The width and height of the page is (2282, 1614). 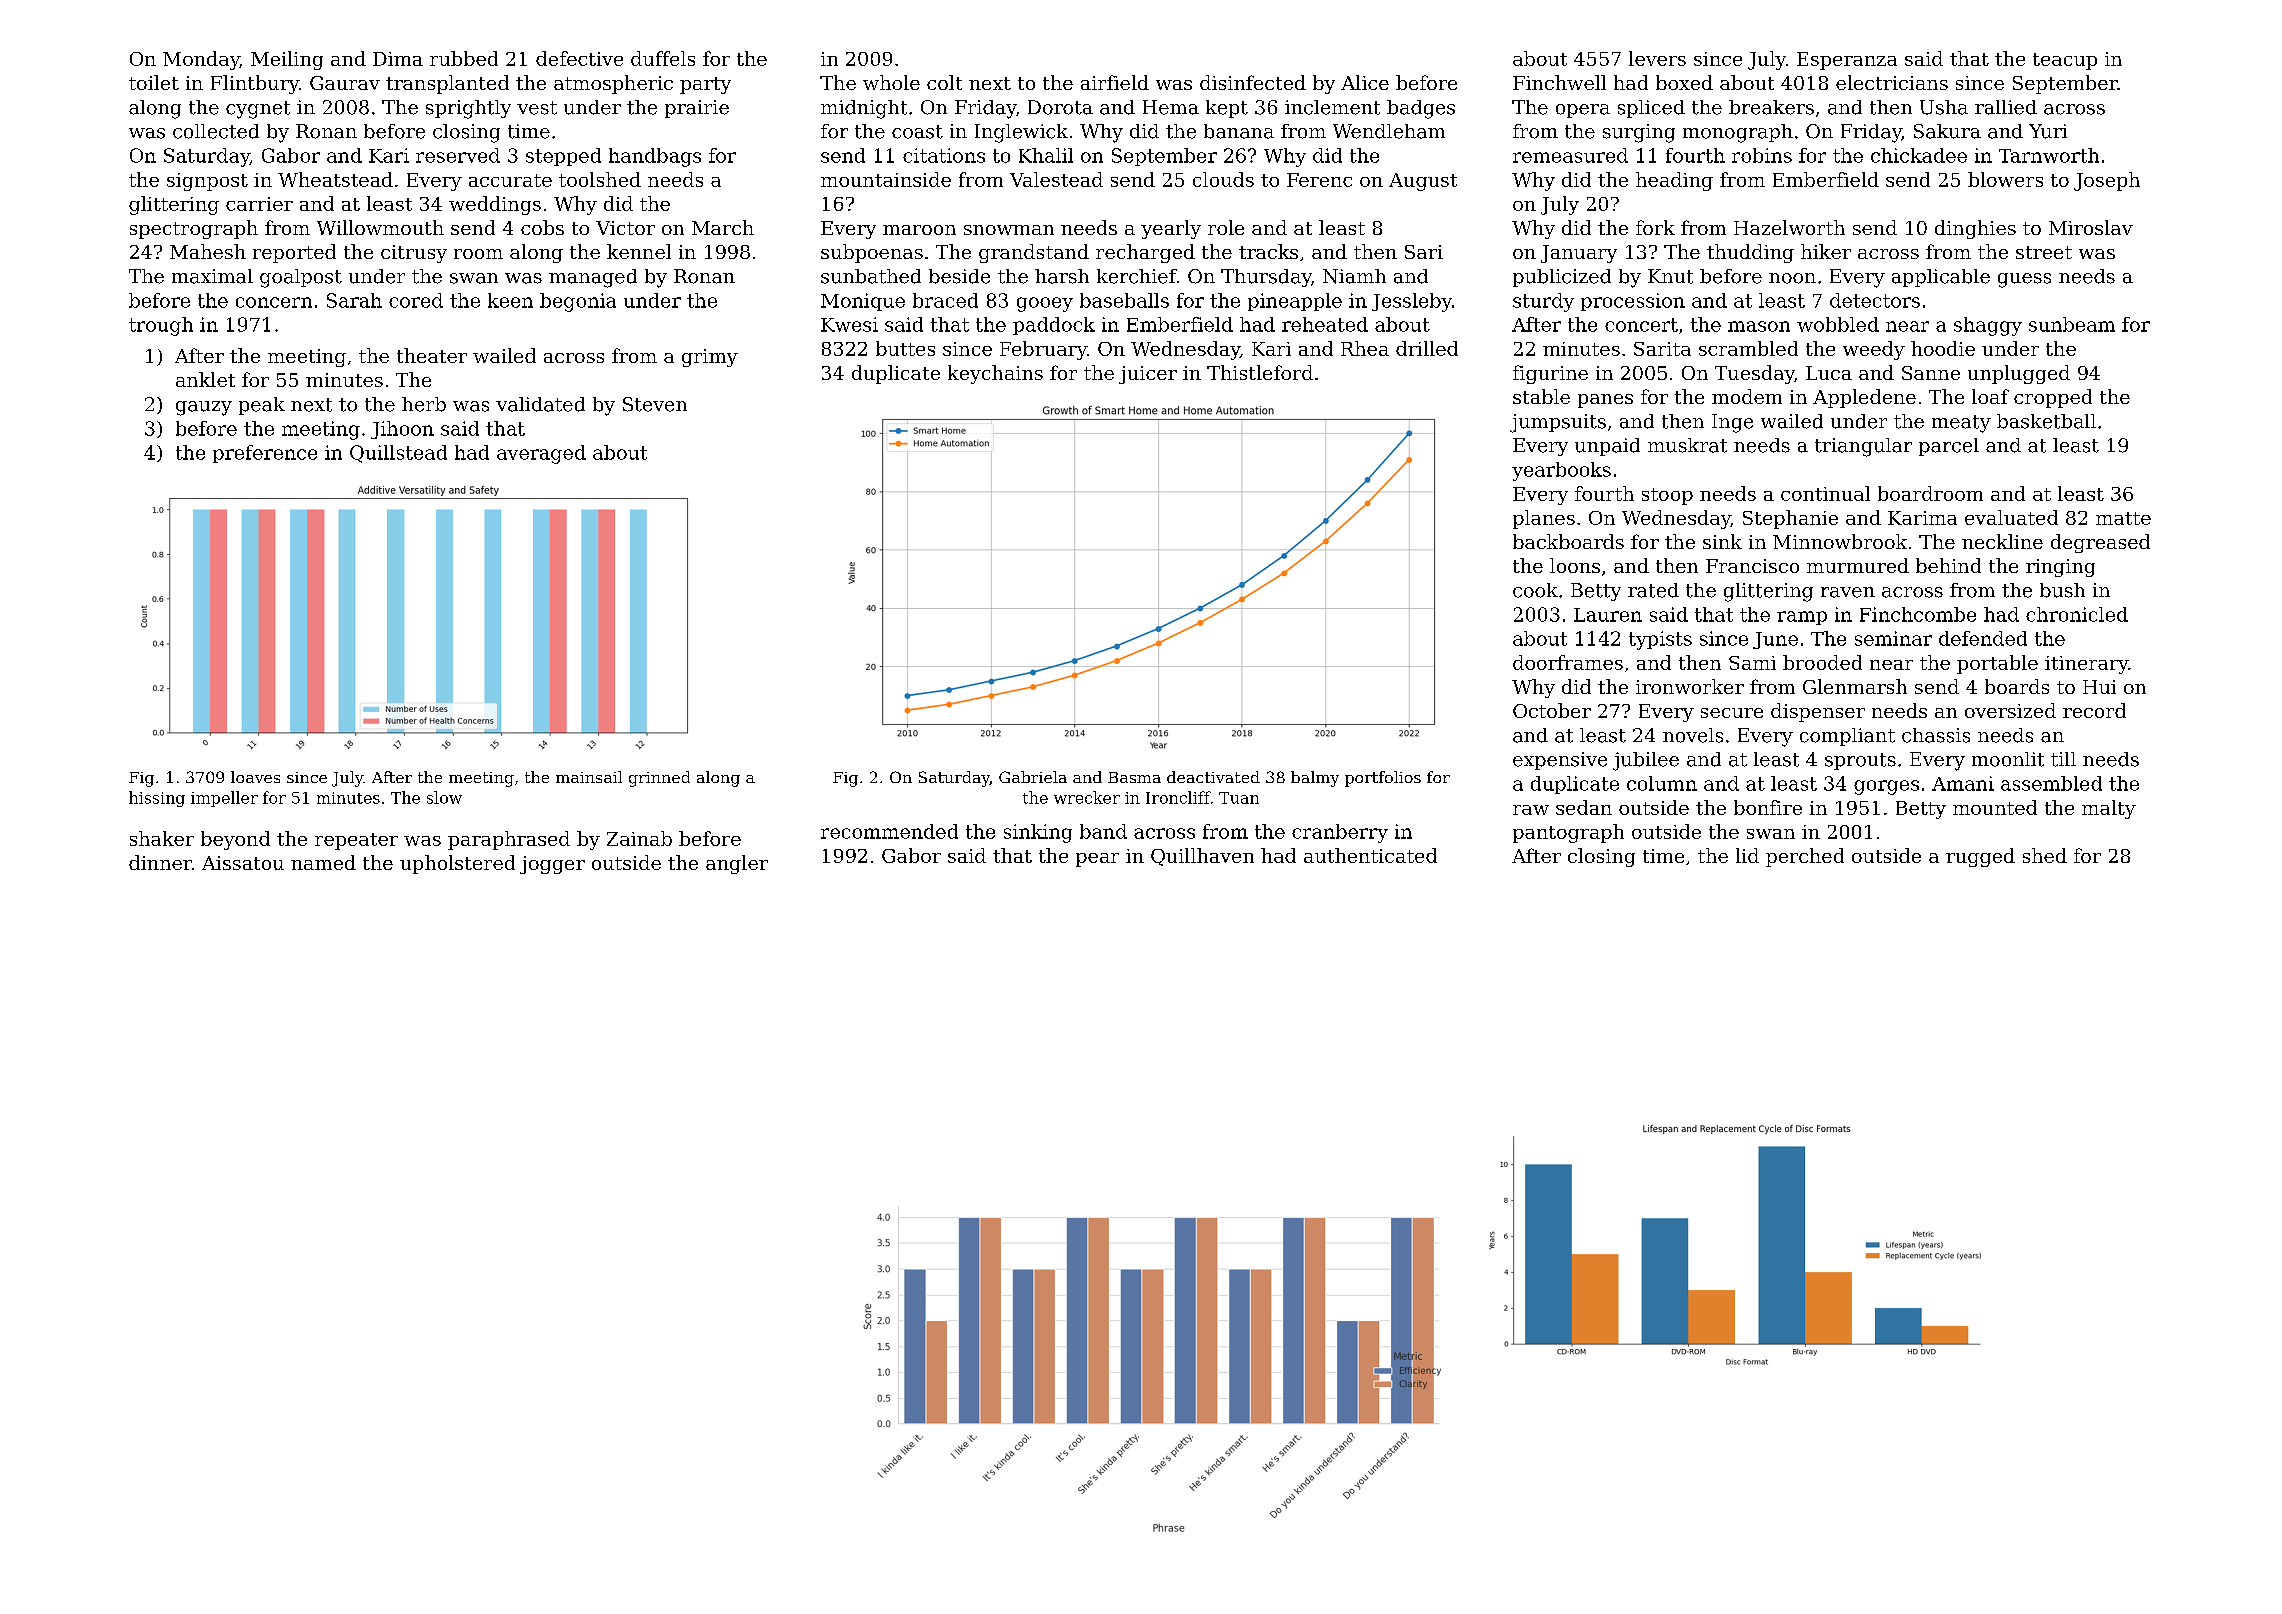 I want to click on inclement, so click(x=1332, y=107).
